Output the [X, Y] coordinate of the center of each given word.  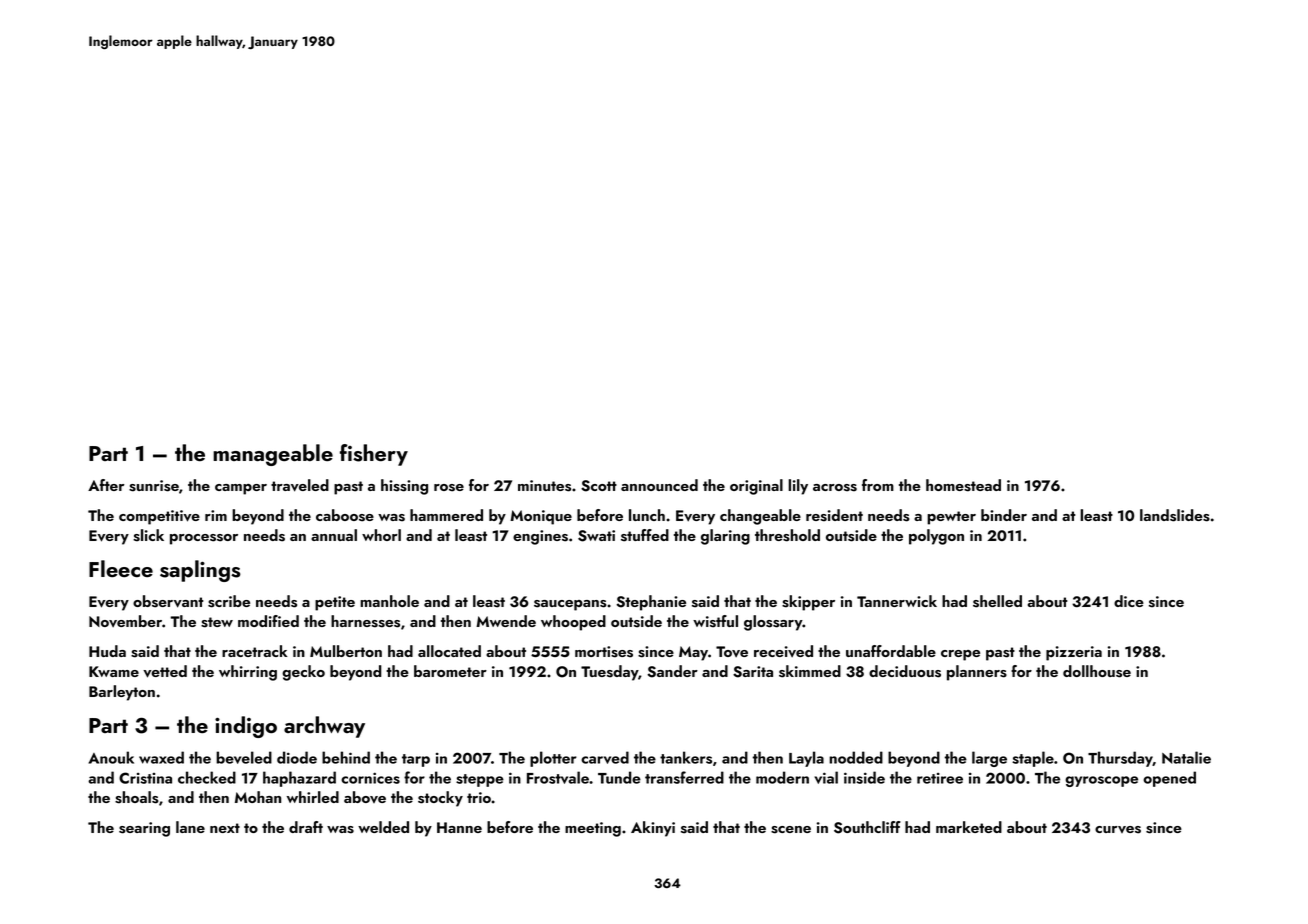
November [125, 621]
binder [1004, 515]
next [225, 828]
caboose [345, 515]
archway [324, 727]
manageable [273, 455]
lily [798, 487]
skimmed [810, 671]
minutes [544, 486]
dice [1129, 601]
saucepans [570, 605]
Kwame [114, 671]
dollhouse [1097, 671]
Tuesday [609, 673]
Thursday [1120, 759]
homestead [963, 485]
